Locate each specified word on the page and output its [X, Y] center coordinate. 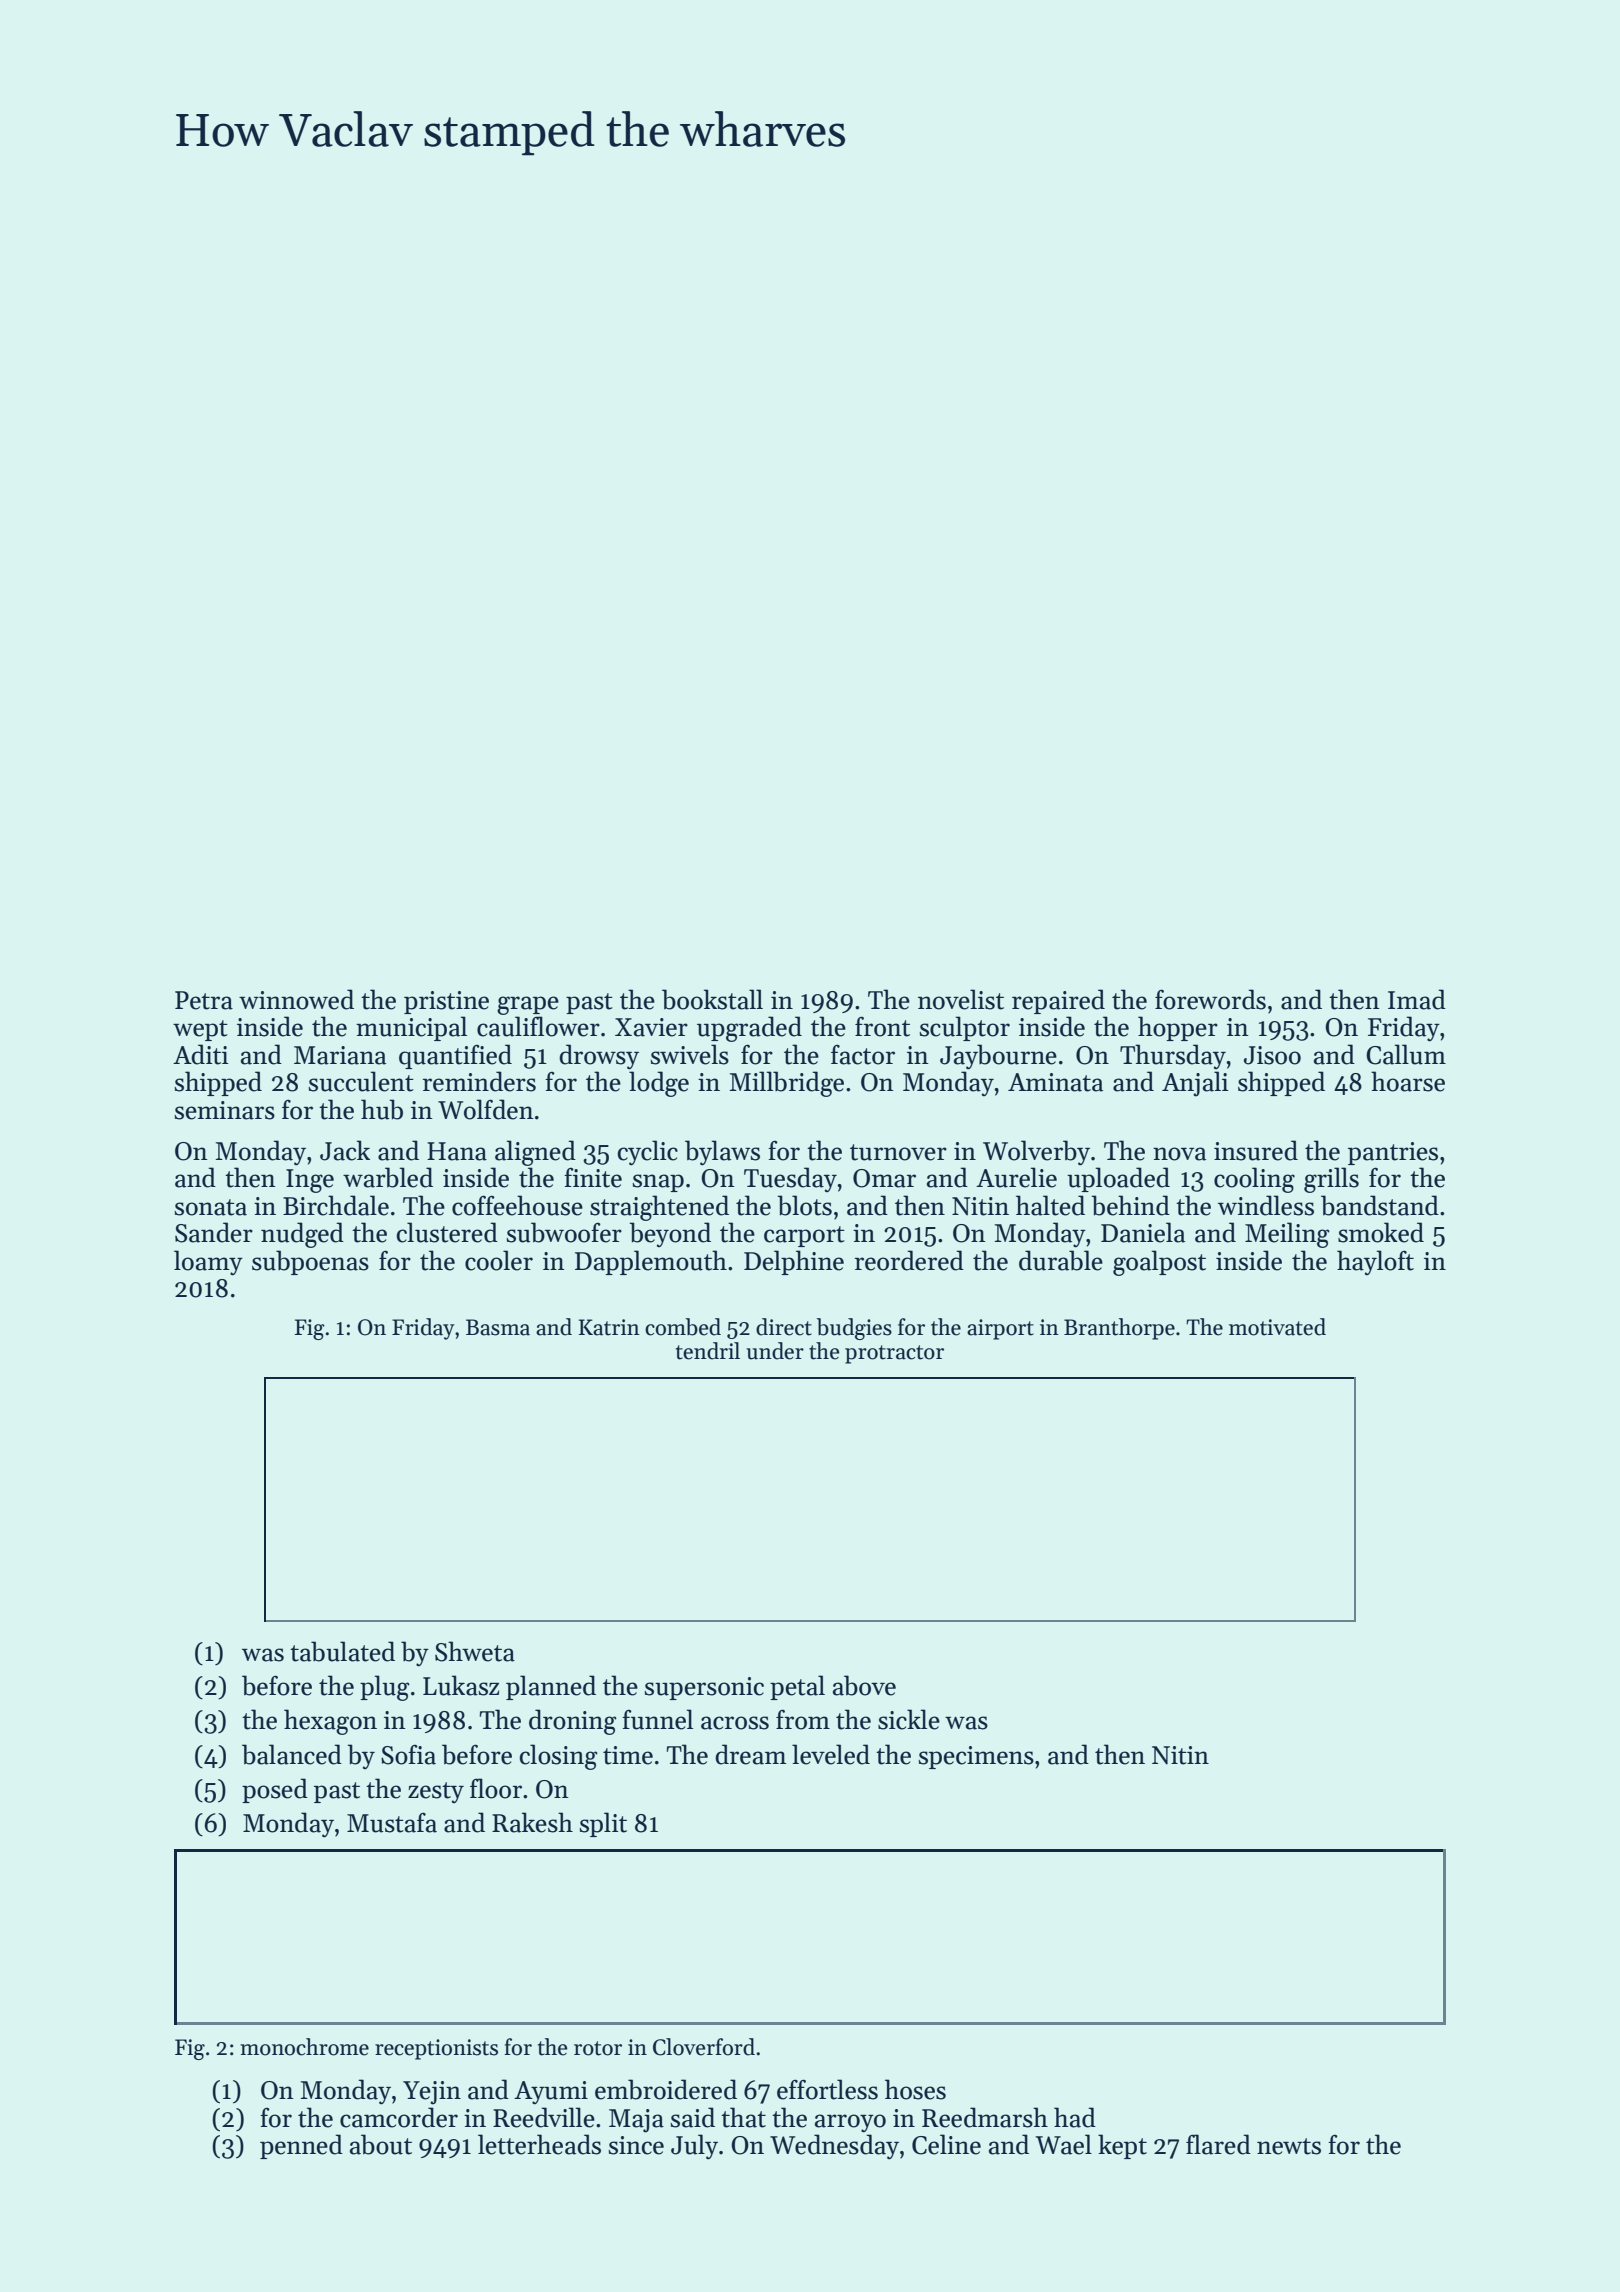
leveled [831, 1754]
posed [275, 1790]
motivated [1277, 1327]
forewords [1210, 999]
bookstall [712, 999]
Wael [1064, 2144]
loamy [208, 1263]
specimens [976, 1757]
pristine [446, 1002]
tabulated [342, 1651]
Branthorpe [1119, 1329]
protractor [894, 1354]
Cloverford [704, 2047]
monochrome [304, 2047]
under [775, 1351]
